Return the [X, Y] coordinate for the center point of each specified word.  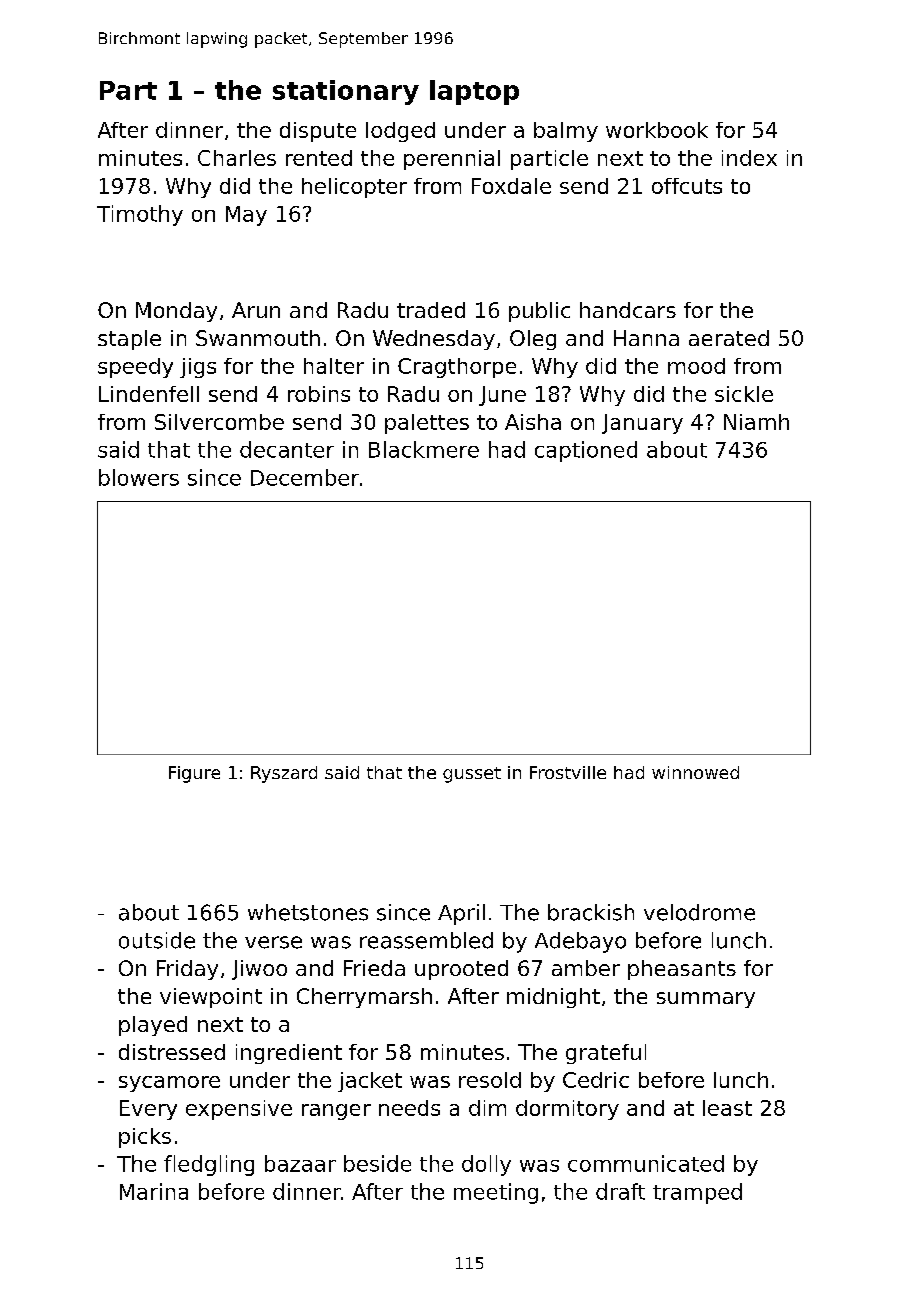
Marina [154, 1191]
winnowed [695, 772]
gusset [472, 775]
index [749, 158]
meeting [496, 1193]
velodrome [699, 912]
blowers [139, 477]
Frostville [568, 772]
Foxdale [511, 186]
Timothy [140, 215]
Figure [194, 774]
